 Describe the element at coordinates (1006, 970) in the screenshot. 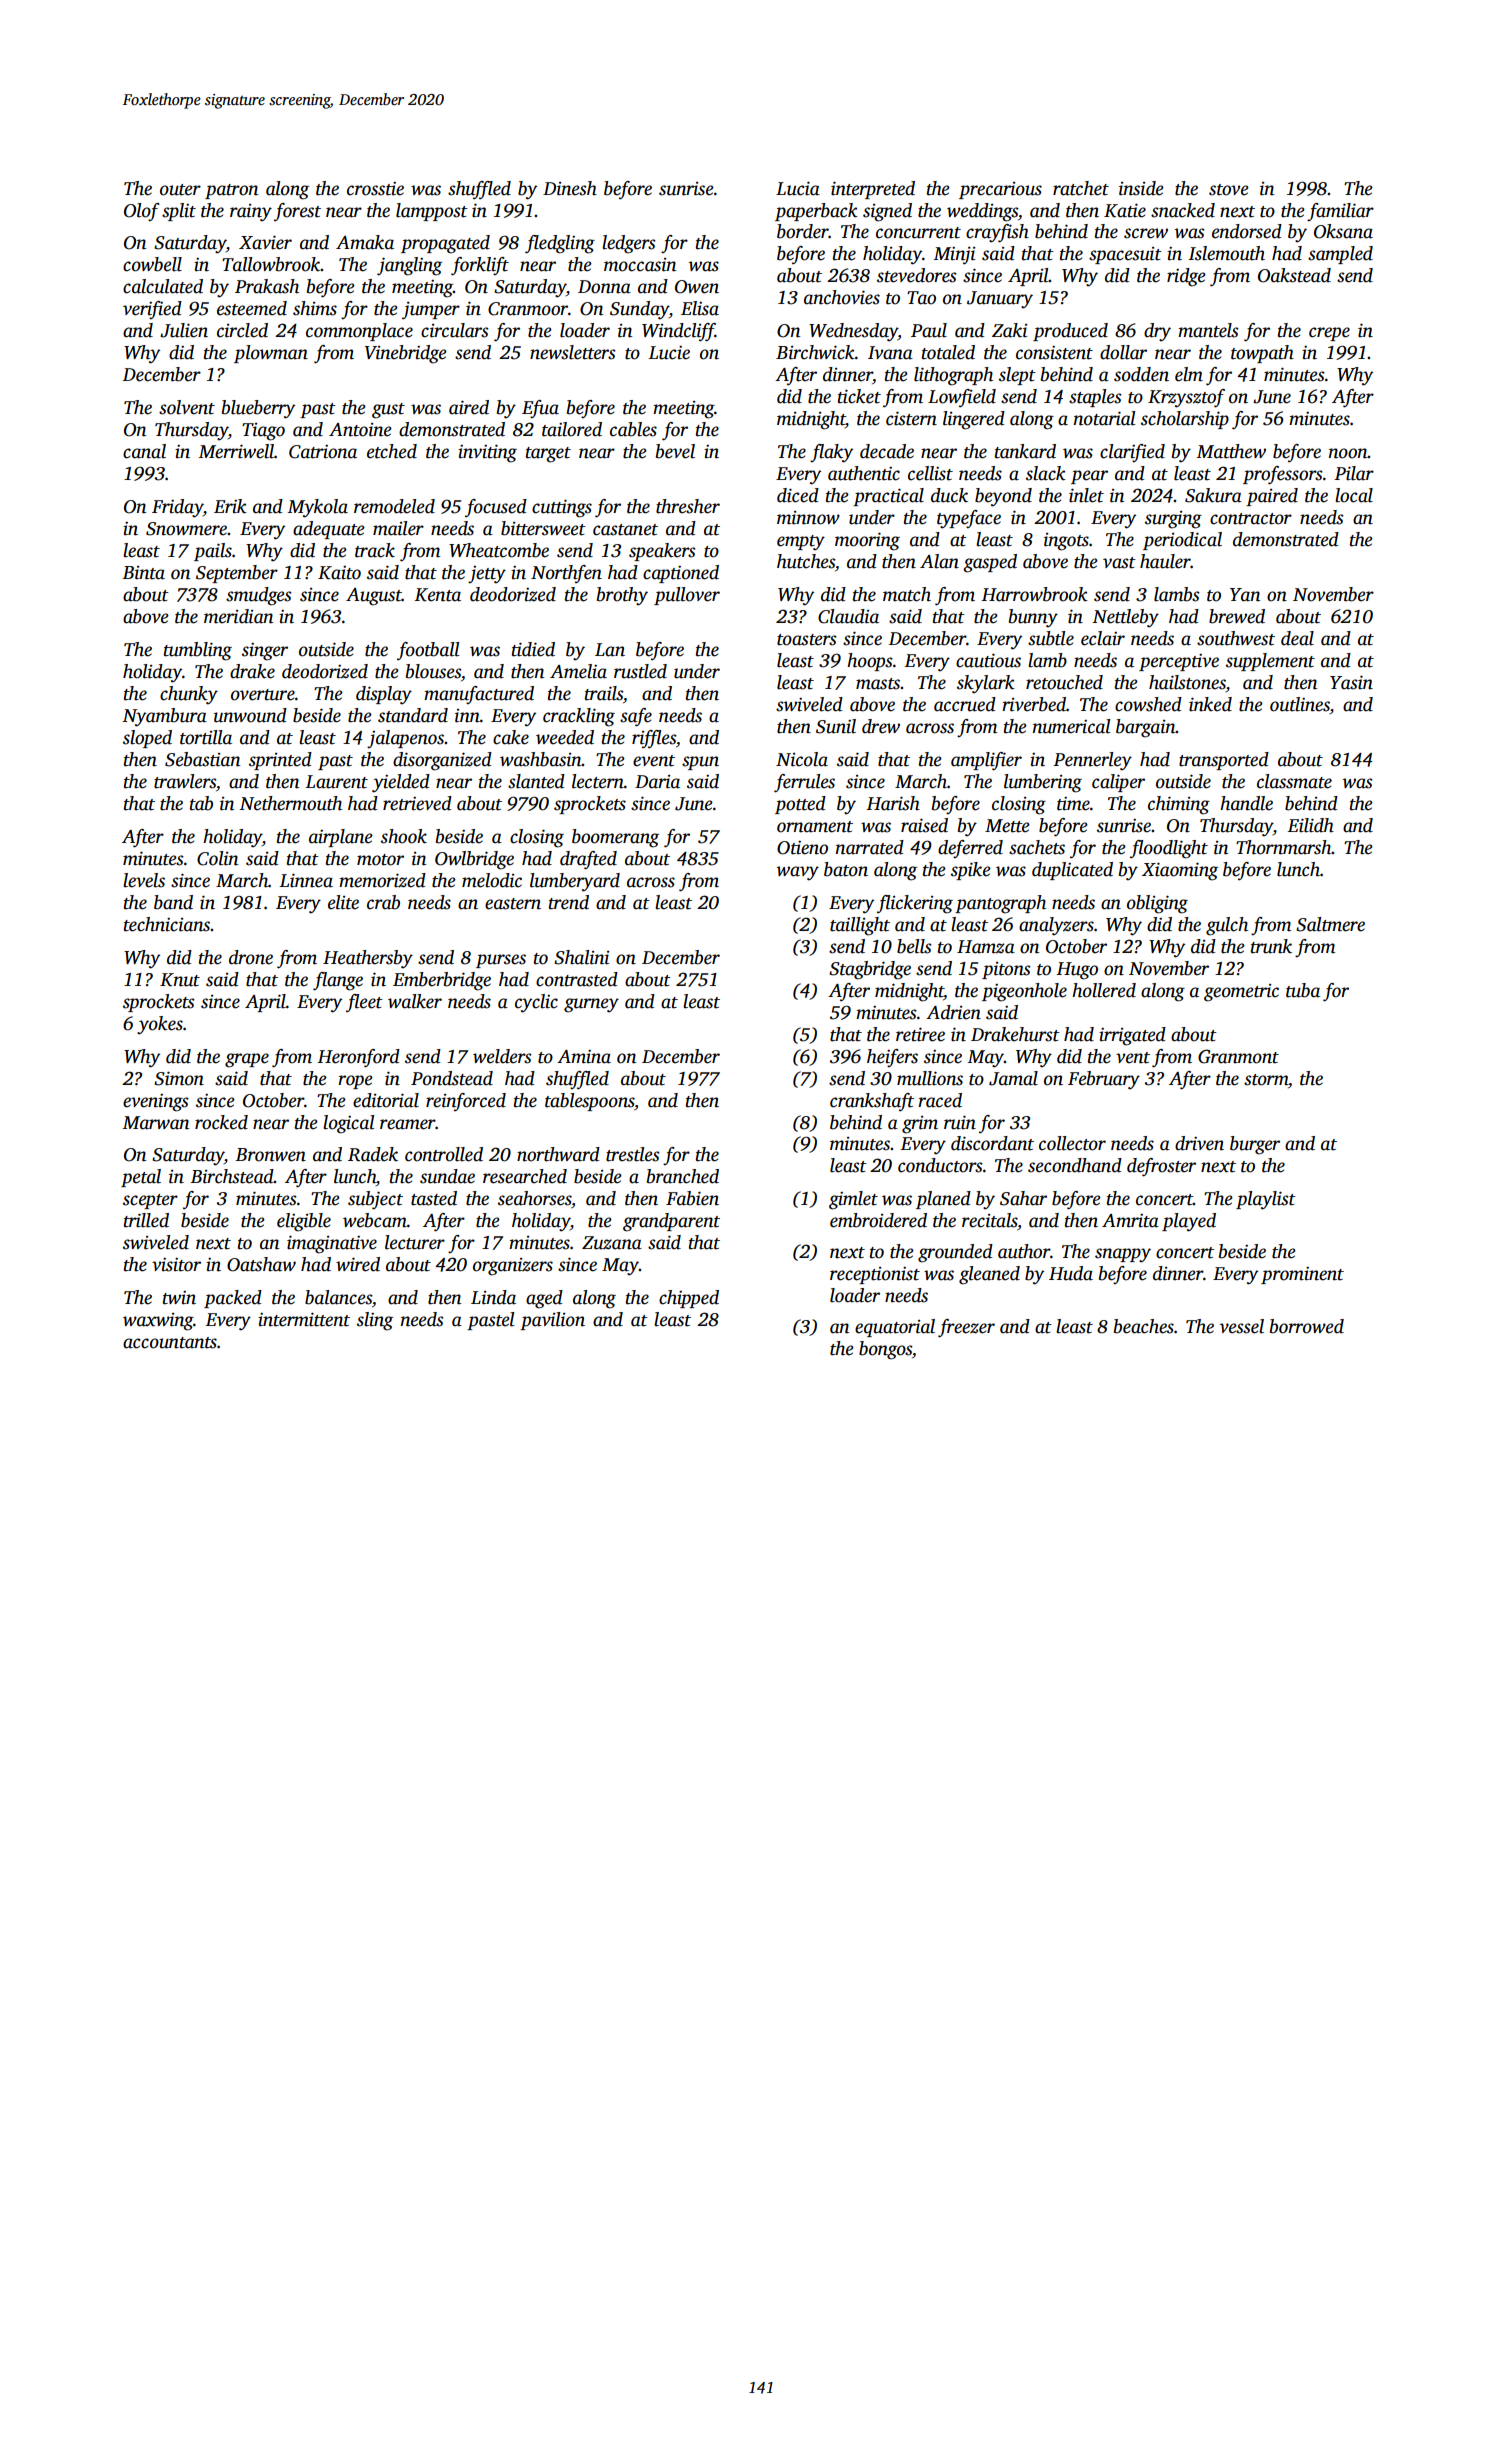

I see `pitons` at that location.
